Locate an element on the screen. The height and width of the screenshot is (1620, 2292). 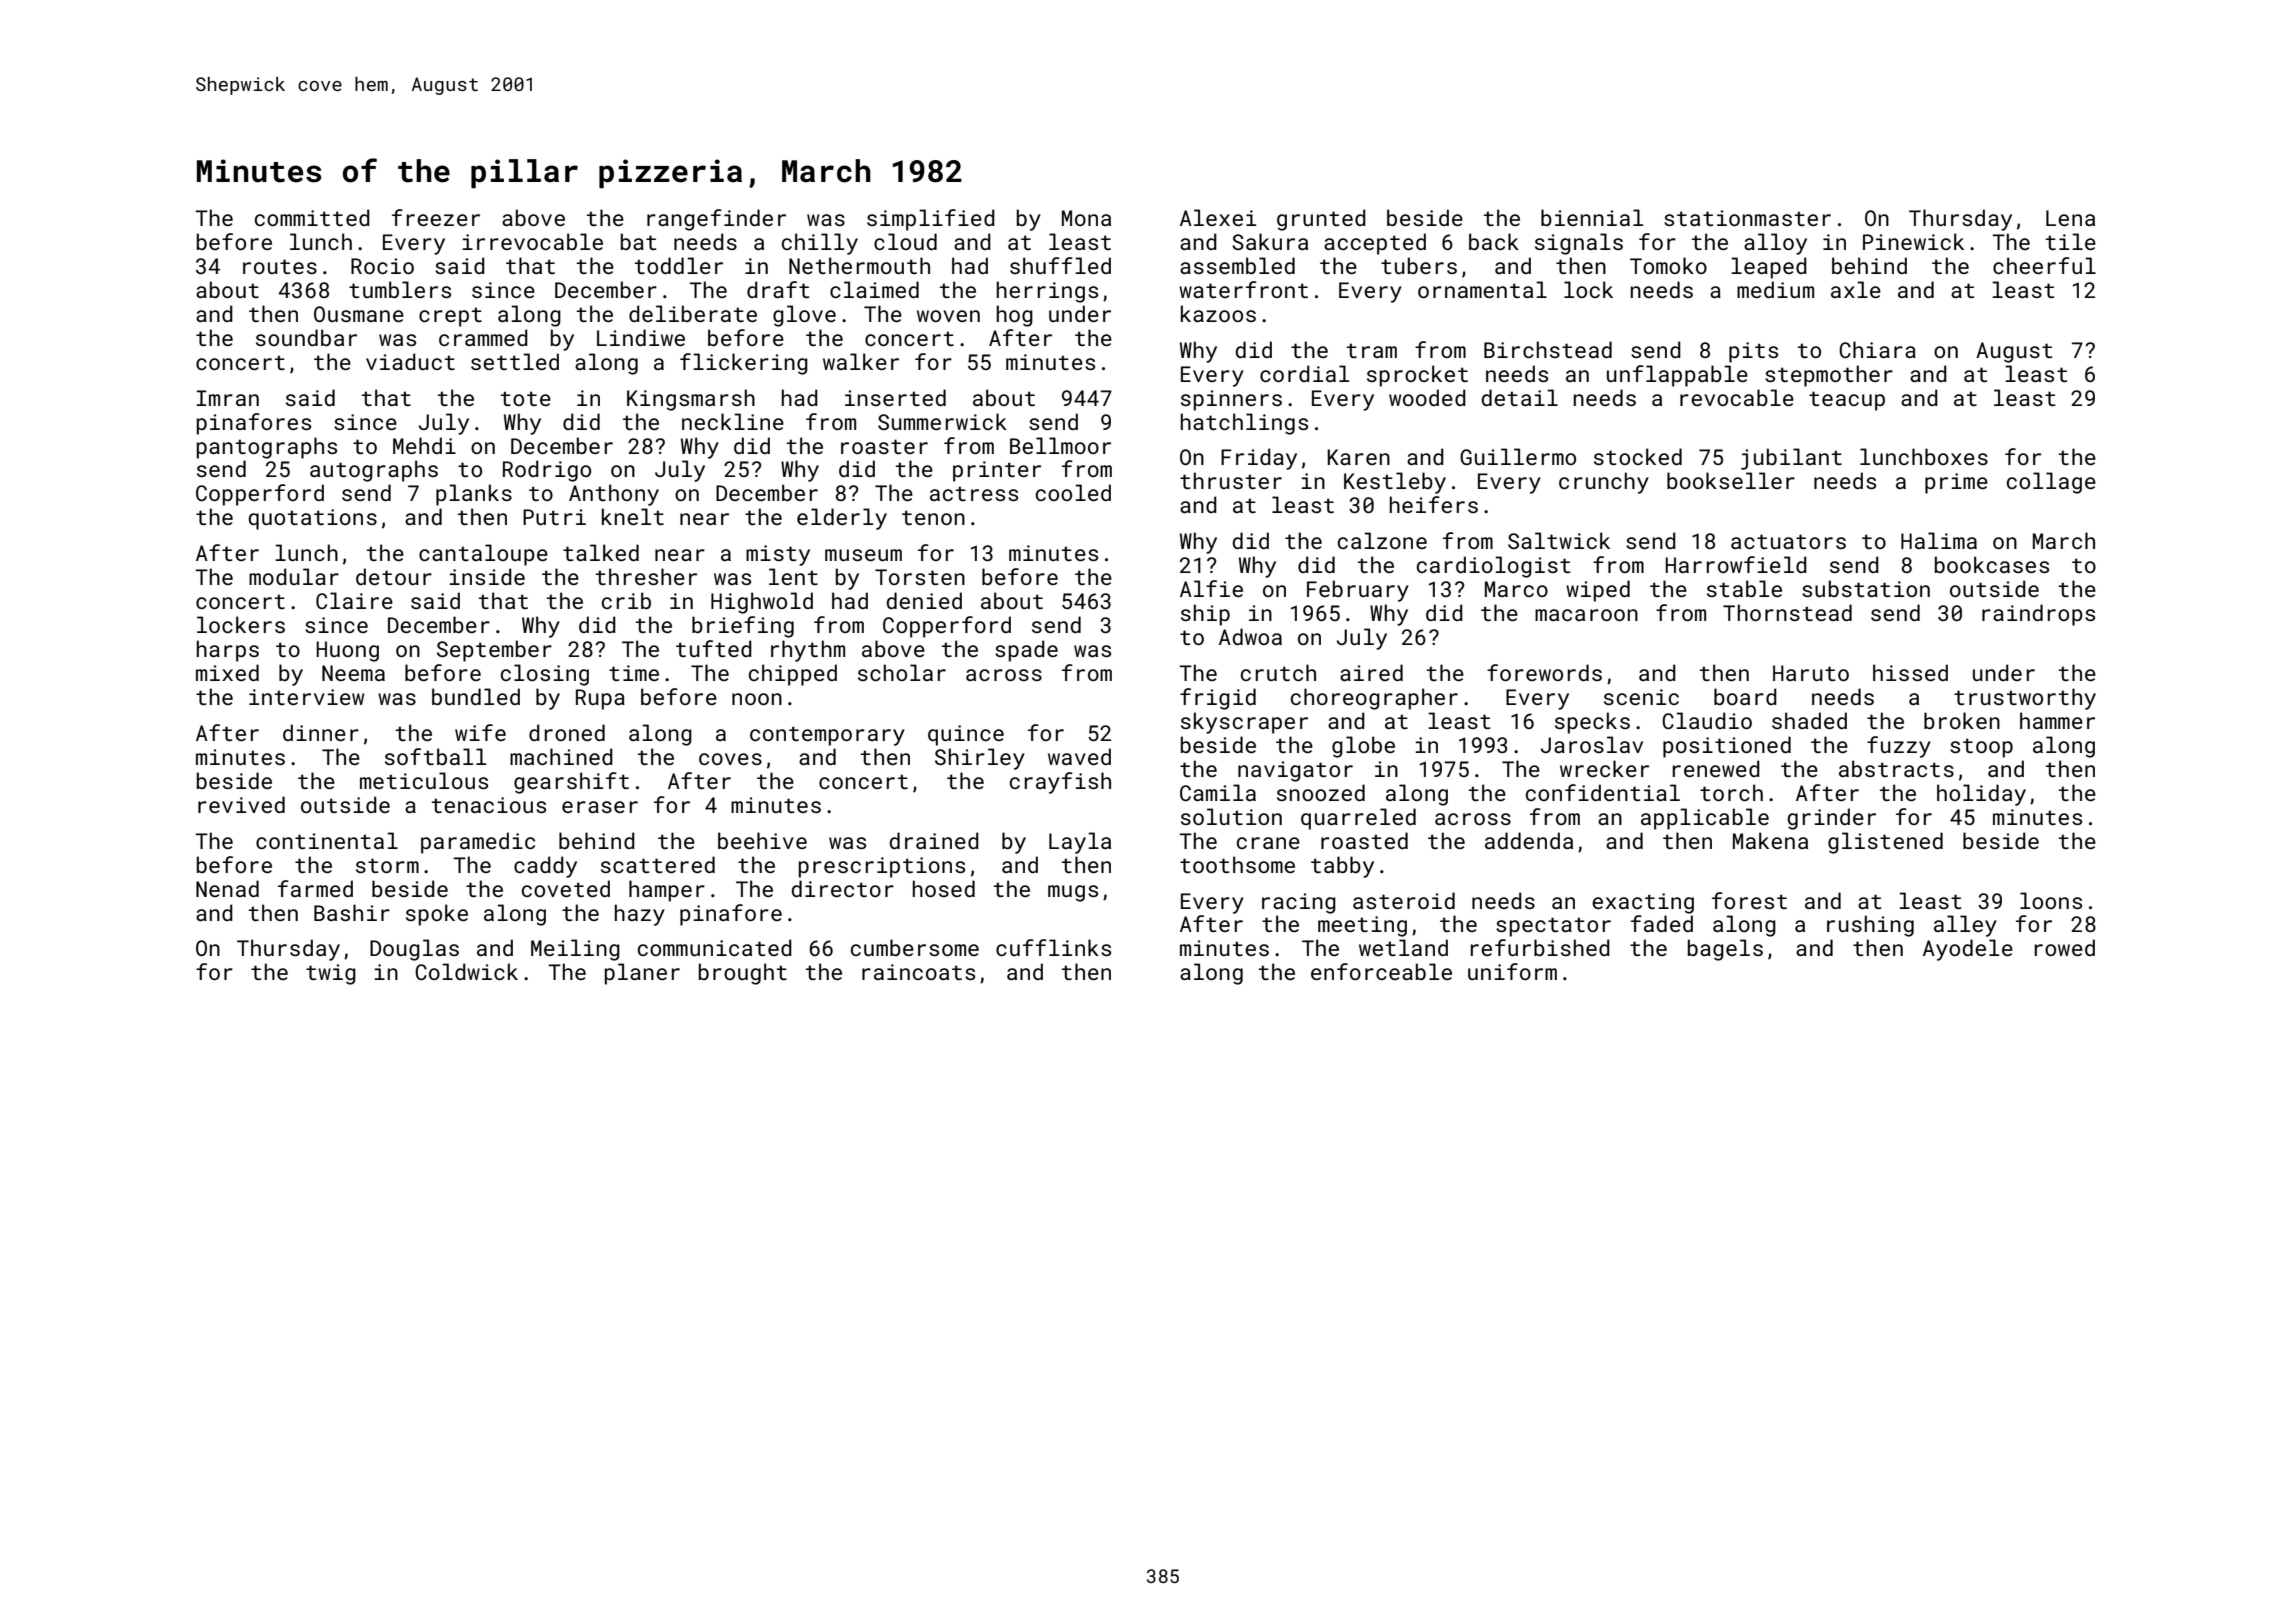
mugs is located at coordinates (1073, 893).
